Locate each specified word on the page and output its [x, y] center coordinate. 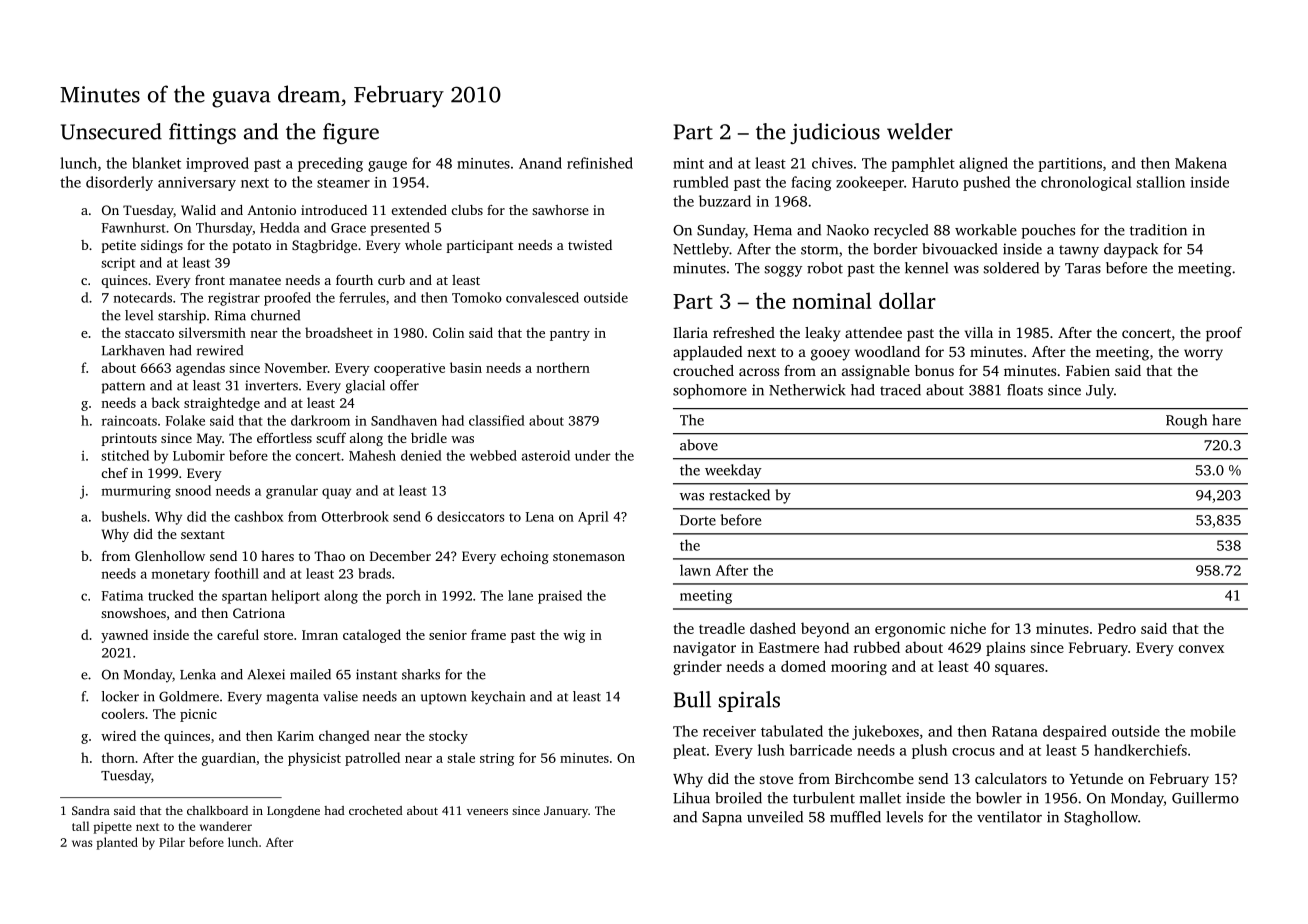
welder [920, 131]
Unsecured [111, 131]
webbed [493, 455]
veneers [487, 812]
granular [292, 492]
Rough [1186, 421]
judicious [835, 133]
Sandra [91, 810]
